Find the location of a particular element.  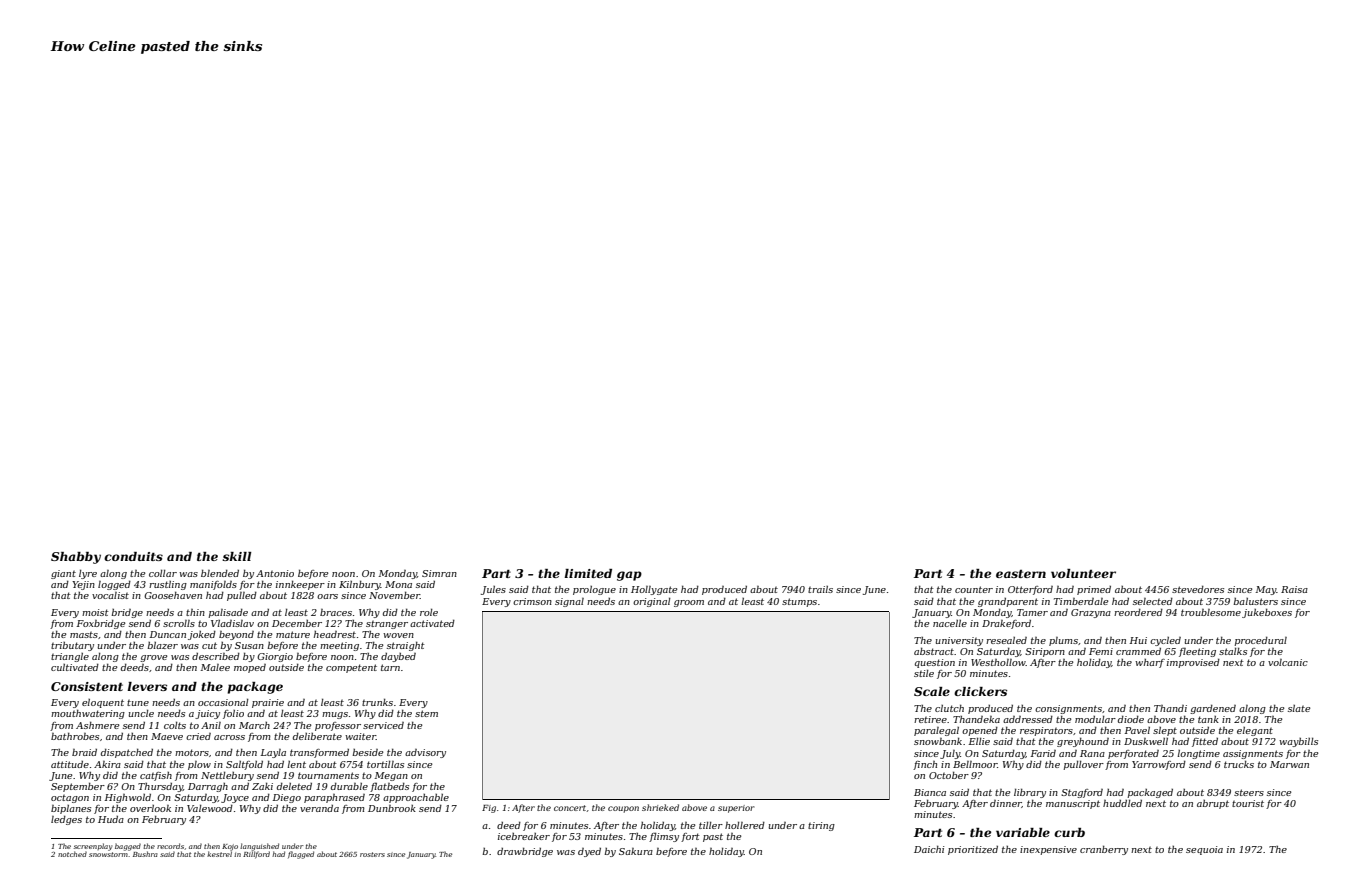

procedural is located at coordinates (1260, 641).
